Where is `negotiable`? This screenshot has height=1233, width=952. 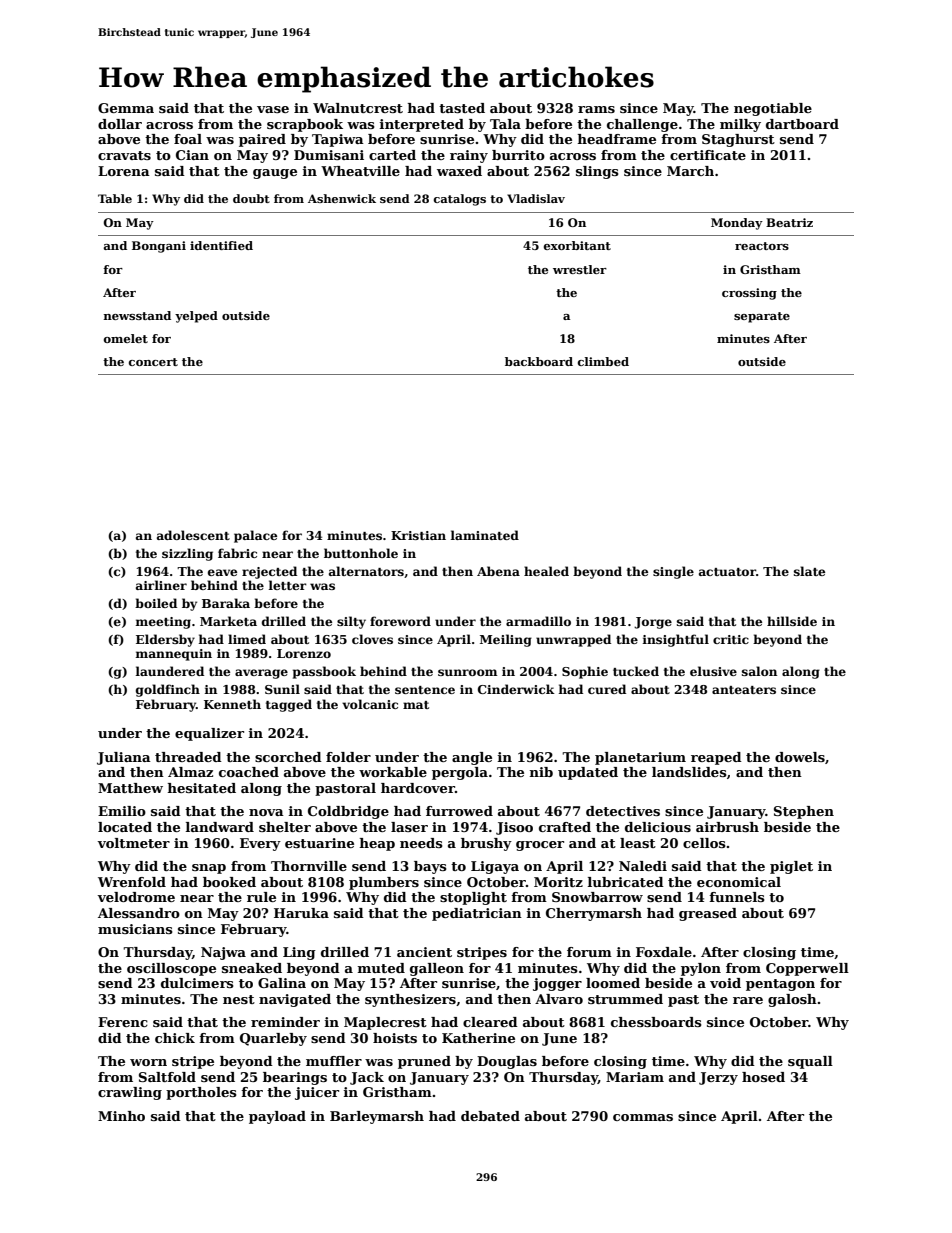 negotiable is located at coordinates (773, 109).
